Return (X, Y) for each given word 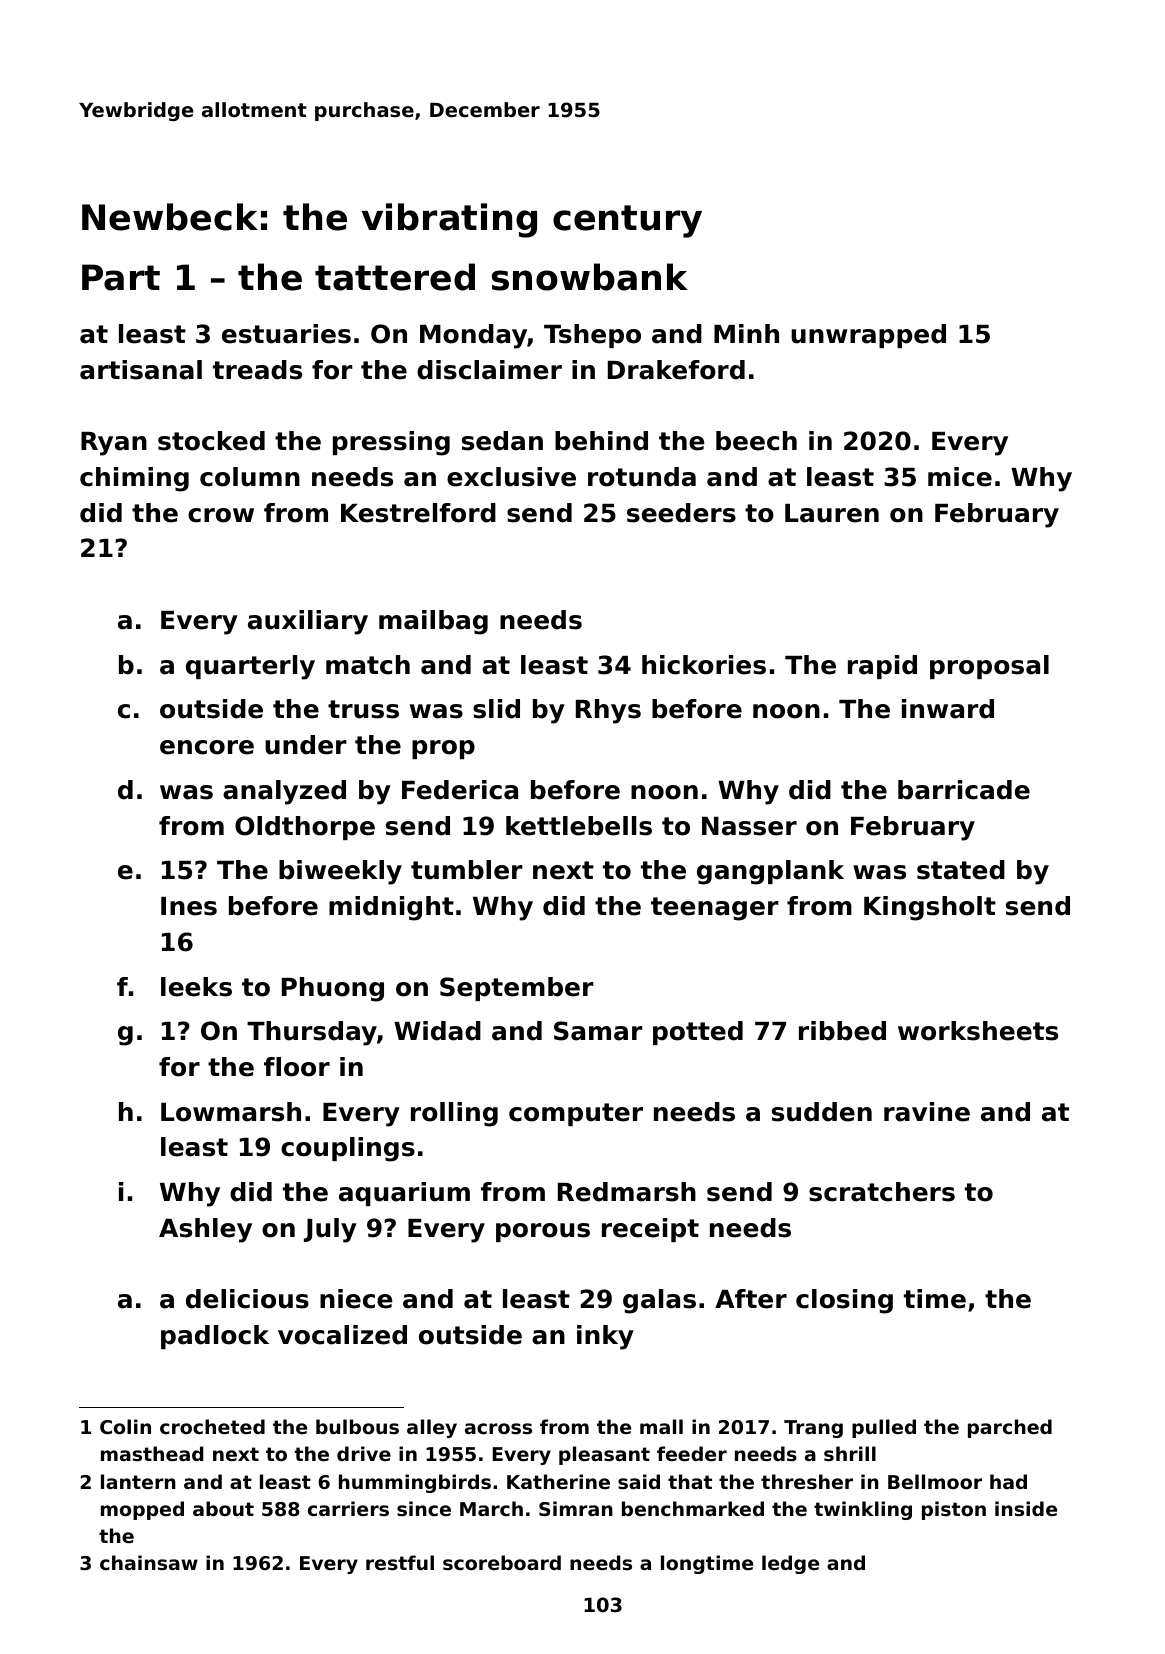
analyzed (284, 792)
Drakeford (676, 370)
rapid (882, 667)
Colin (125, 1426)
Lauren (832, 513)
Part (121, 277)
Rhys (608, 711)
